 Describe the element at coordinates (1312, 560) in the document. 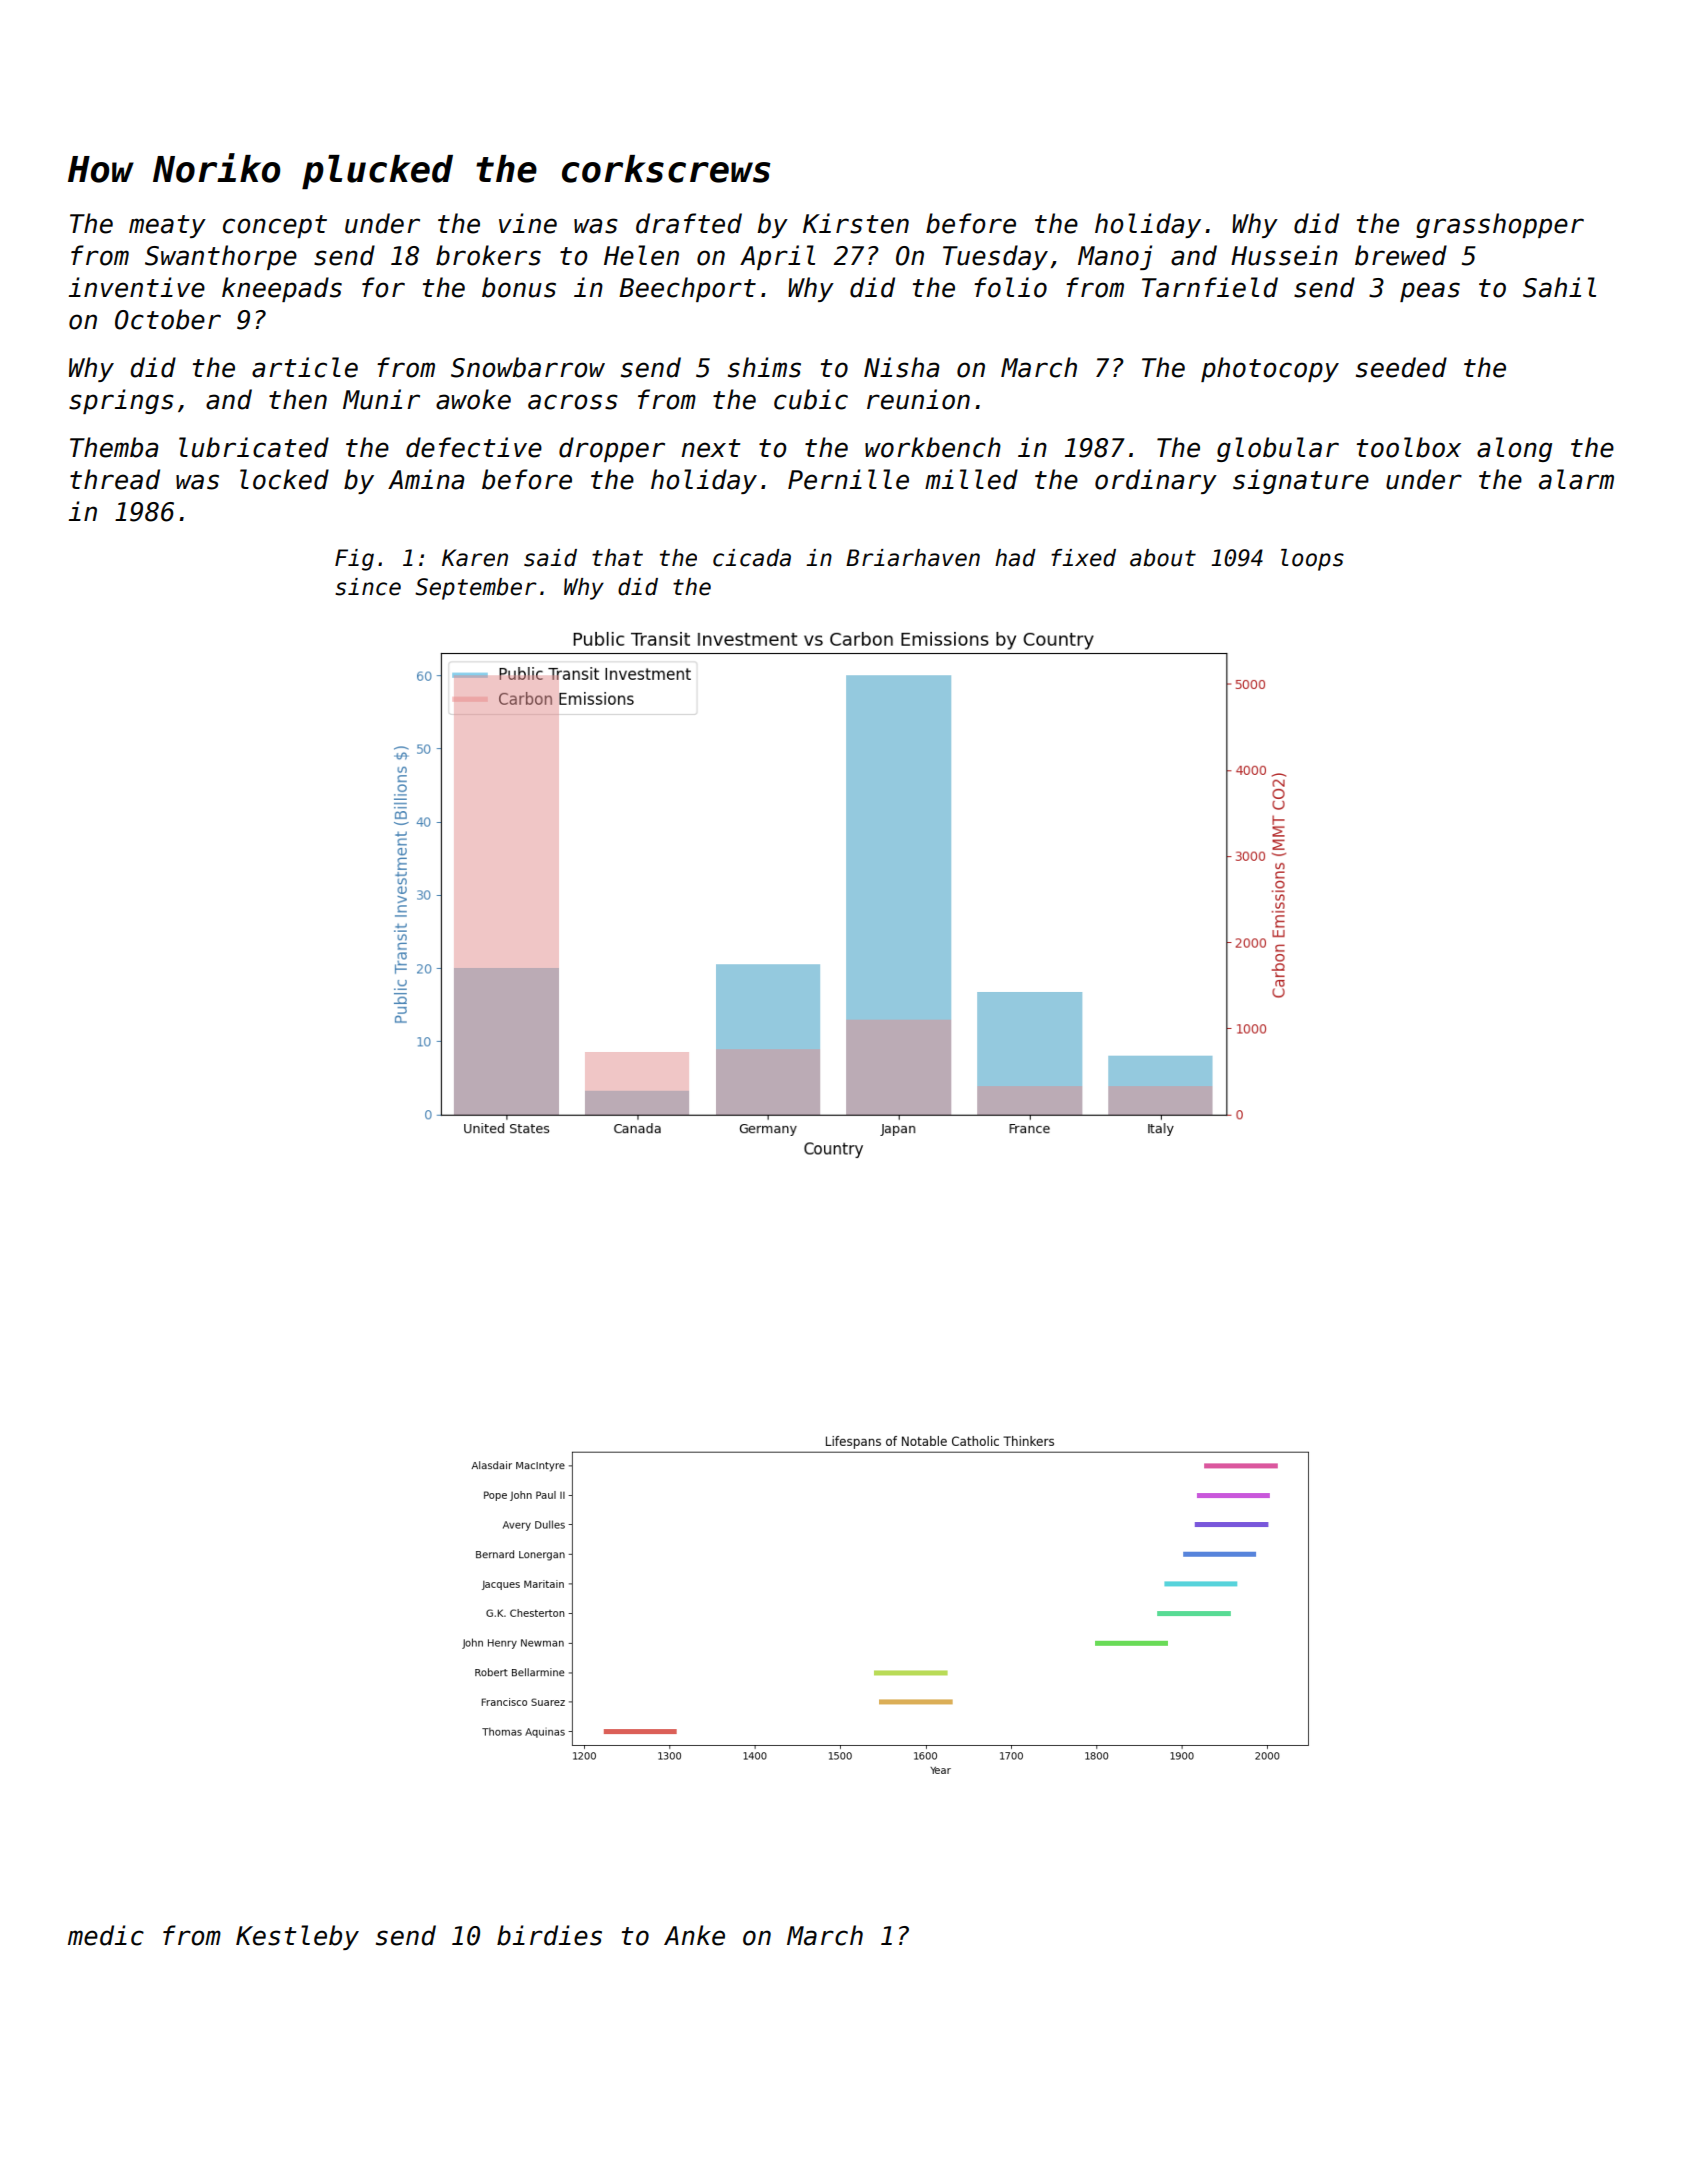

I see `loops` at that location.
